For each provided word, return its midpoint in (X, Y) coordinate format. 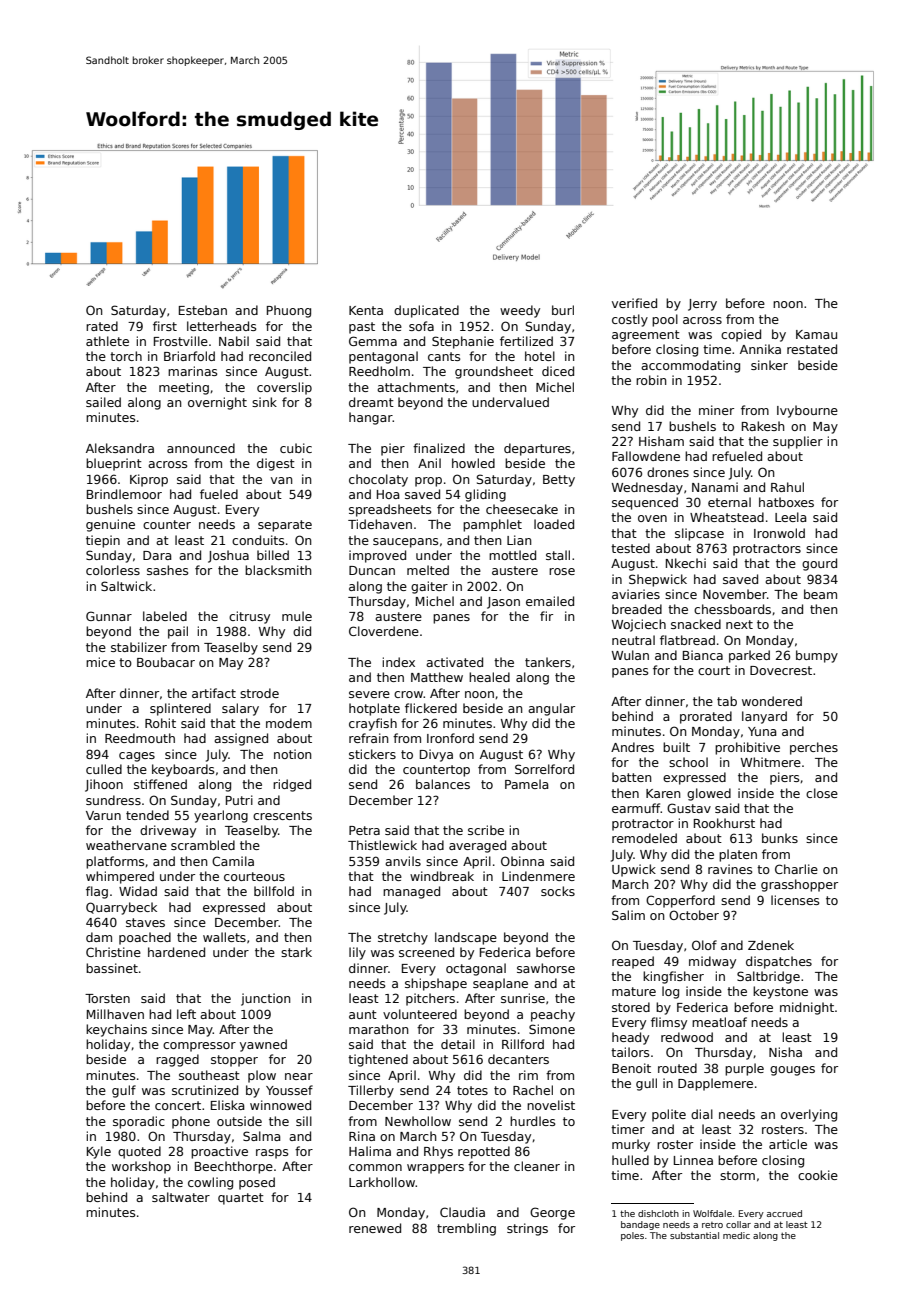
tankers (548, 662)
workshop (141, 1167)
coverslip (284, 388)
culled (104, 769)
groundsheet (494, 372)
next (739, 624)
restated (812, 349)
